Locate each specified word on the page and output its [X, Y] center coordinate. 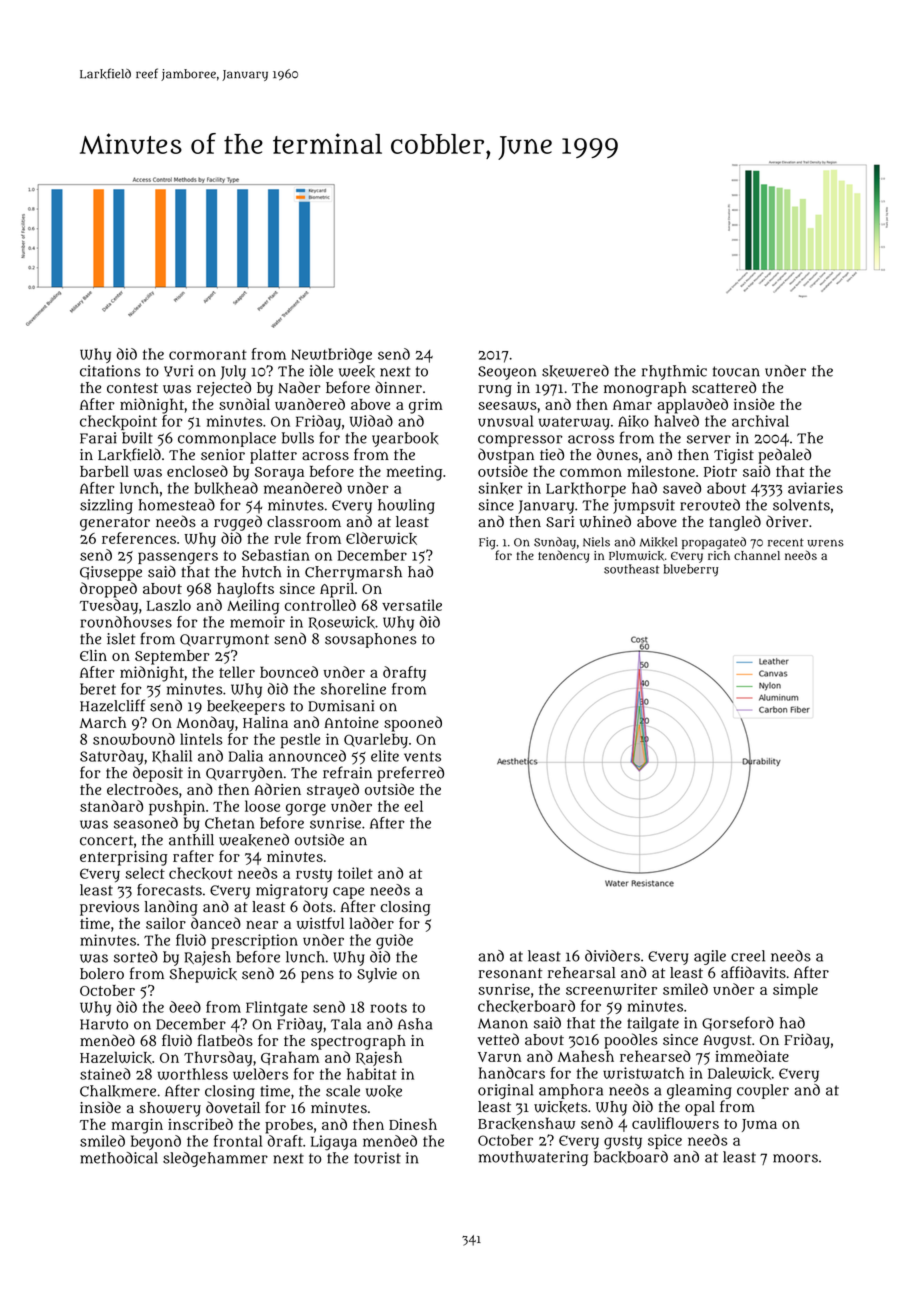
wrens [825, 543]
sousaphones [370, 640]
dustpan [506, 456]
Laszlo [169, 605]
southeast [631, 569]
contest [132, 388]
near [262, 924]
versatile [412, 605]
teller [237, 672]
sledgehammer [215, 1159]
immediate [752, 1056]
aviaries [815, 488]
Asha [415, 1024]
